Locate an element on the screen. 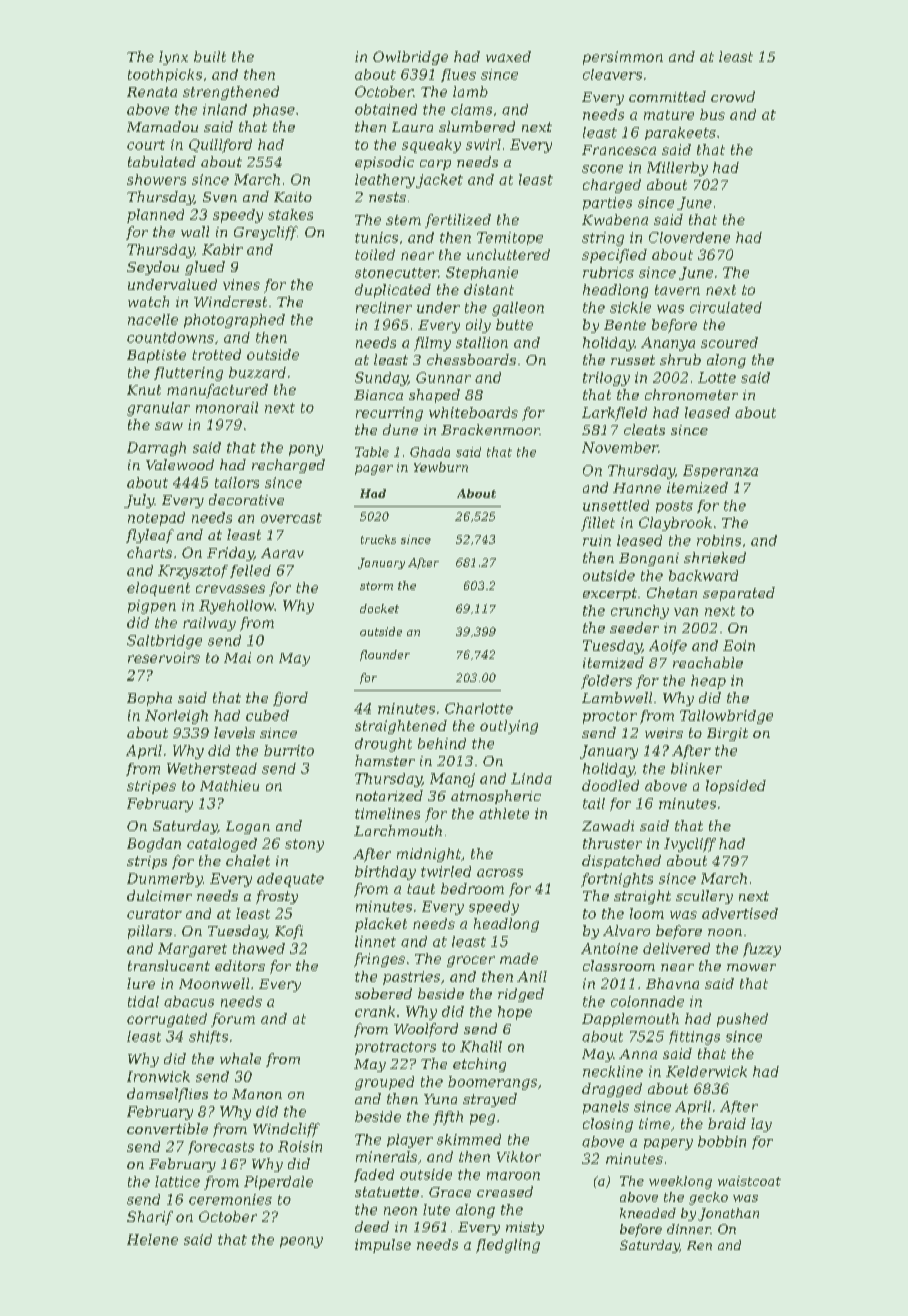 Image resolution: width=908 pixels, height=1316 pixels. fuzzy is located at coordinates (762, 950).
